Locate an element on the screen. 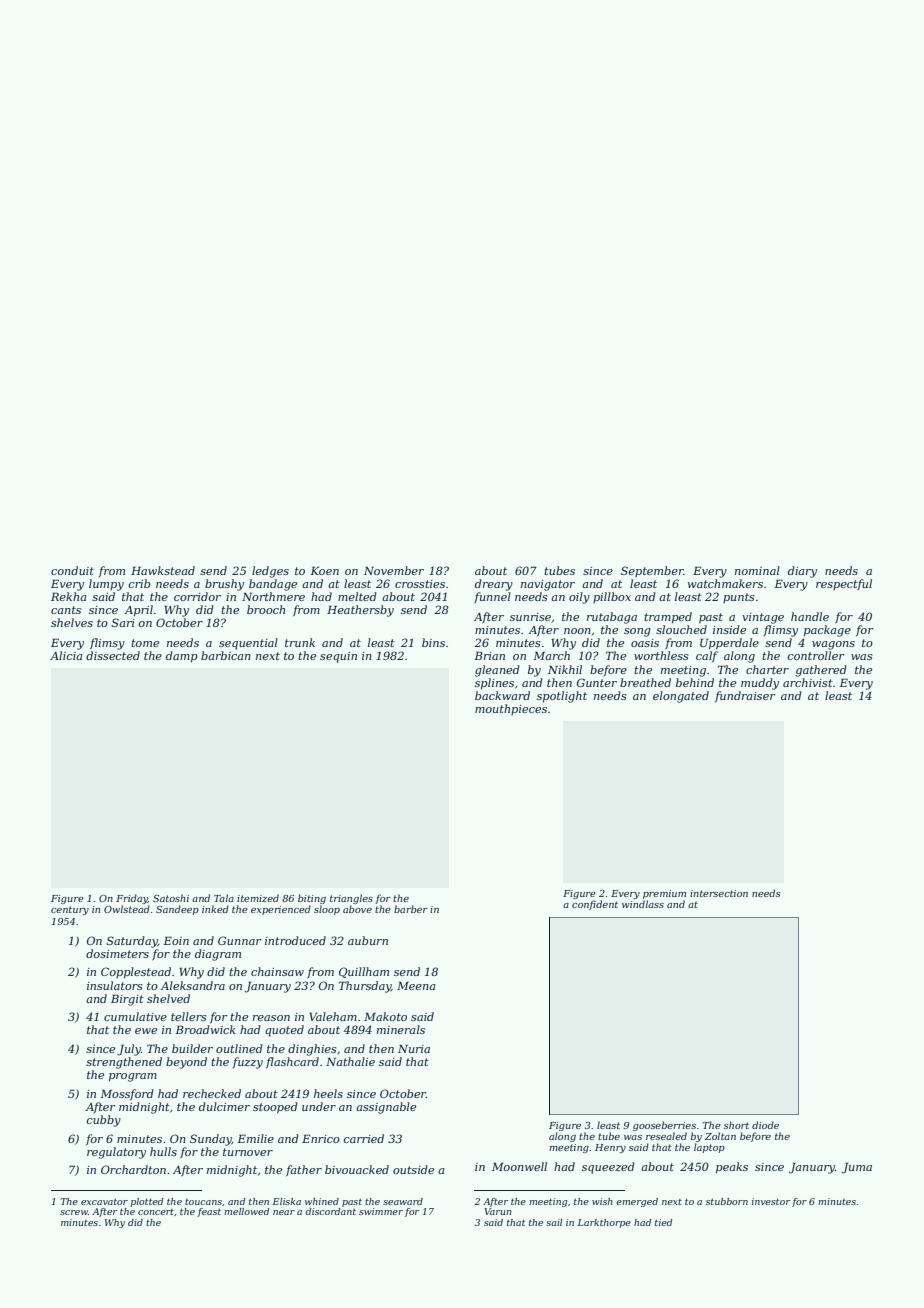  fundraiser is located at coordinates (745, 696).
